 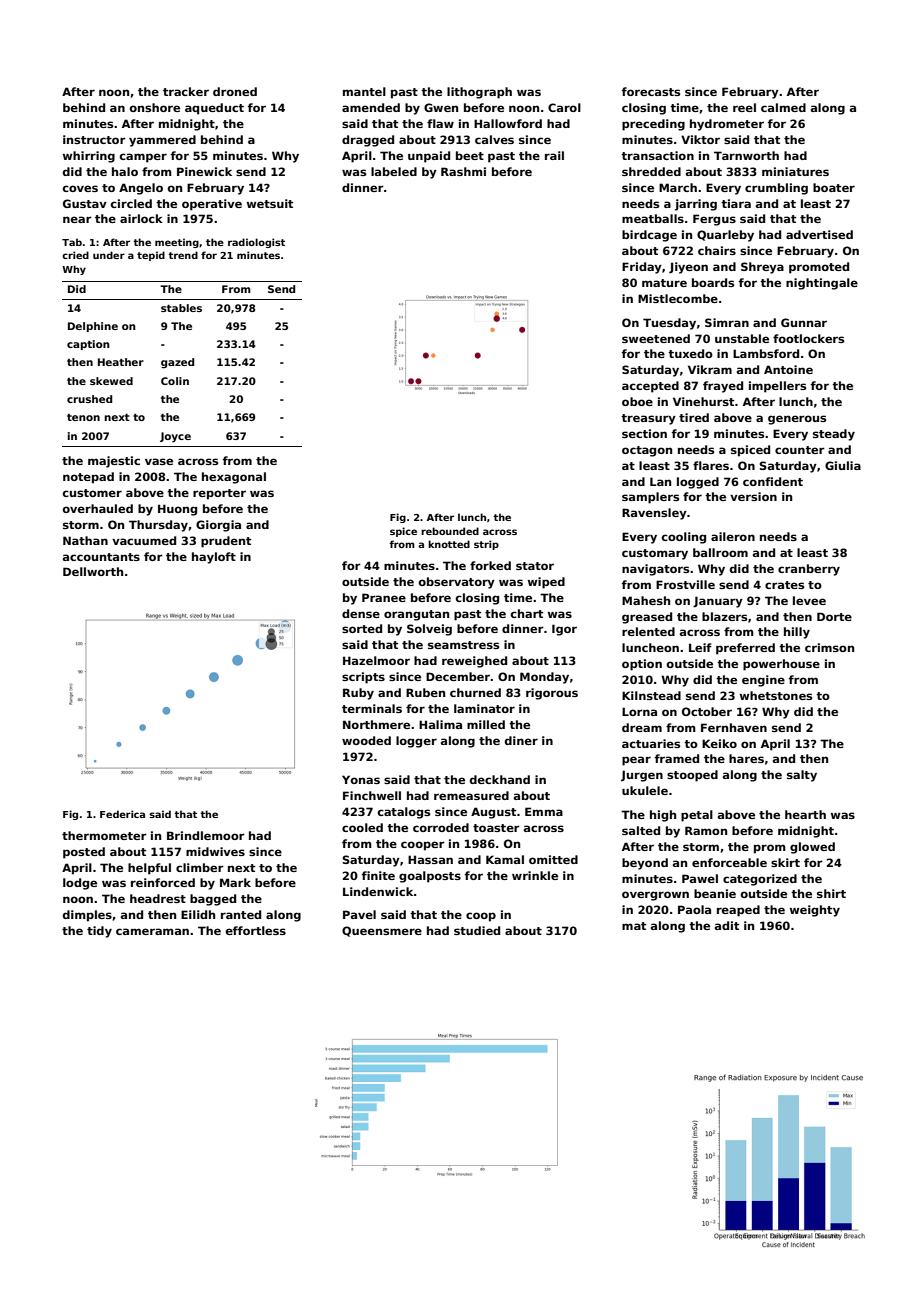 I want to click on effortless, so click(x=256, y=930).
